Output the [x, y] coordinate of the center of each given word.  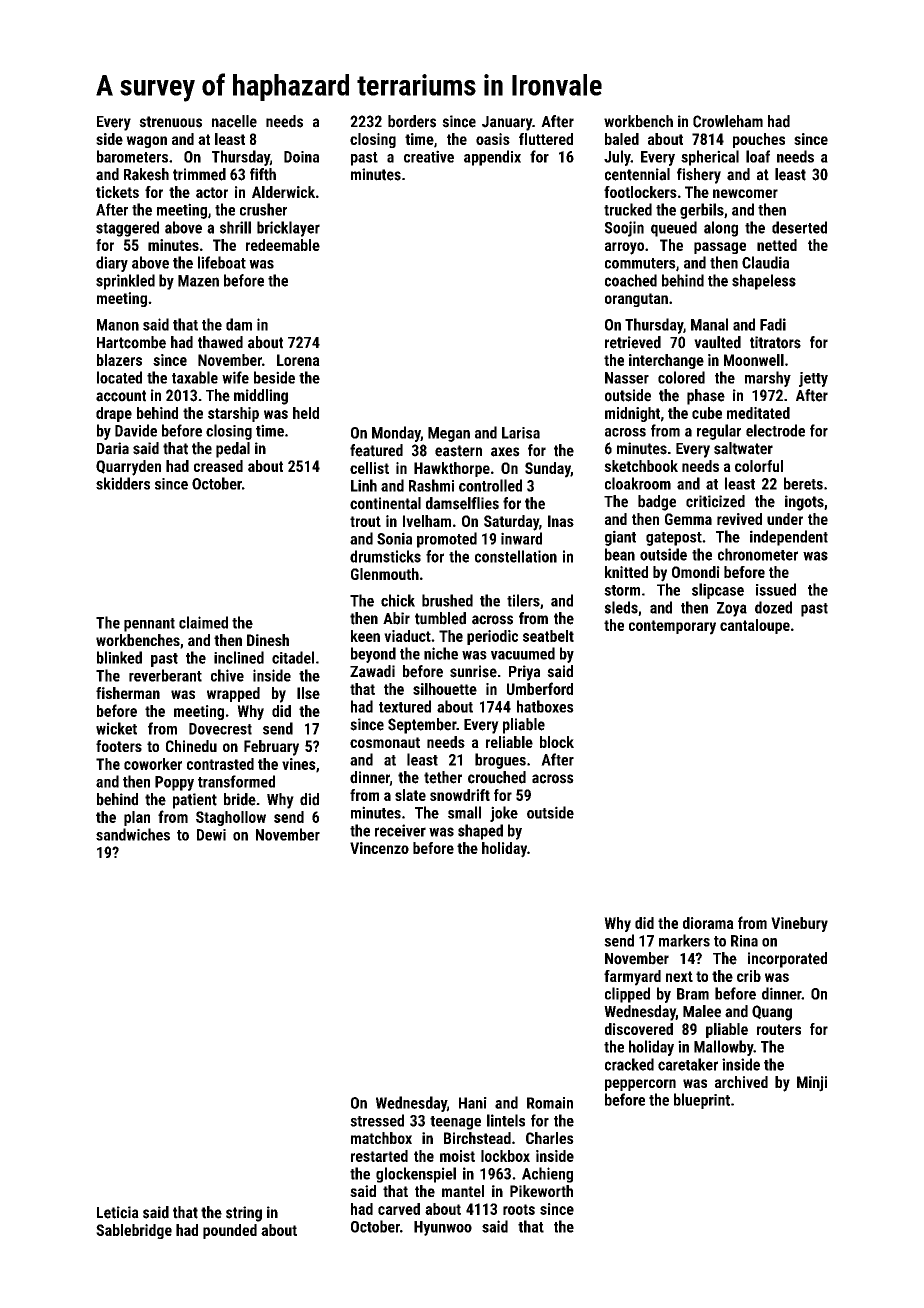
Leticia [118, 1212]
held [306, 413]
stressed [377, 1120]
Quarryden [128, 468]
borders [412, 121]
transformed [236, 781]
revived [739, 519]
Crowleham [728, 121]
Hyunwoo [443, 1228]
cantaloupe [755, 626]
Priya [524, 673]
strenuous [170, 122]
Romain [550, 1103]
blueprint [702, 1101]
